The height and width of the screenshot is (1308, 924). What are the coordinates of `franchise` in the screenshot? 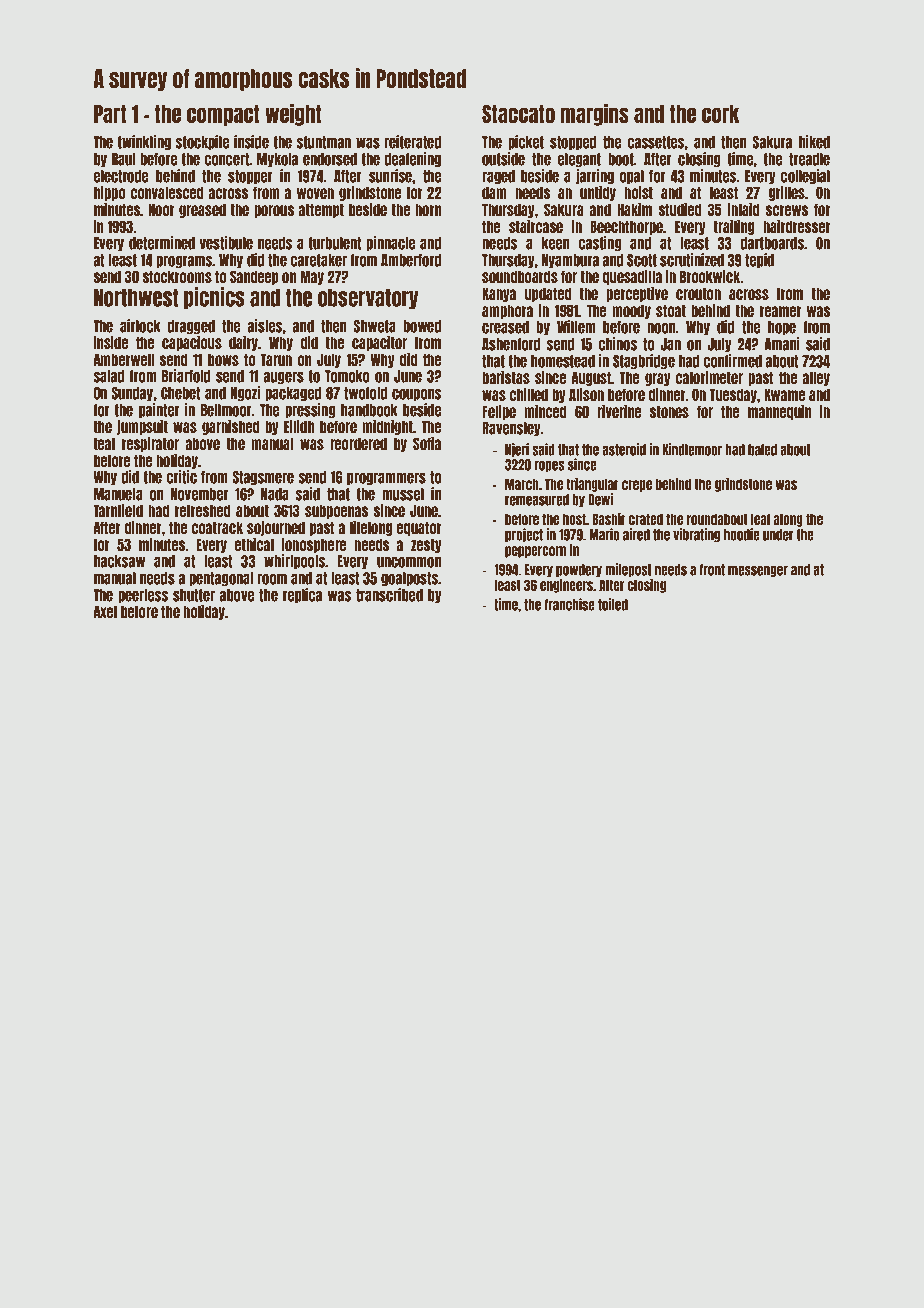 It's located at (570, 604).
